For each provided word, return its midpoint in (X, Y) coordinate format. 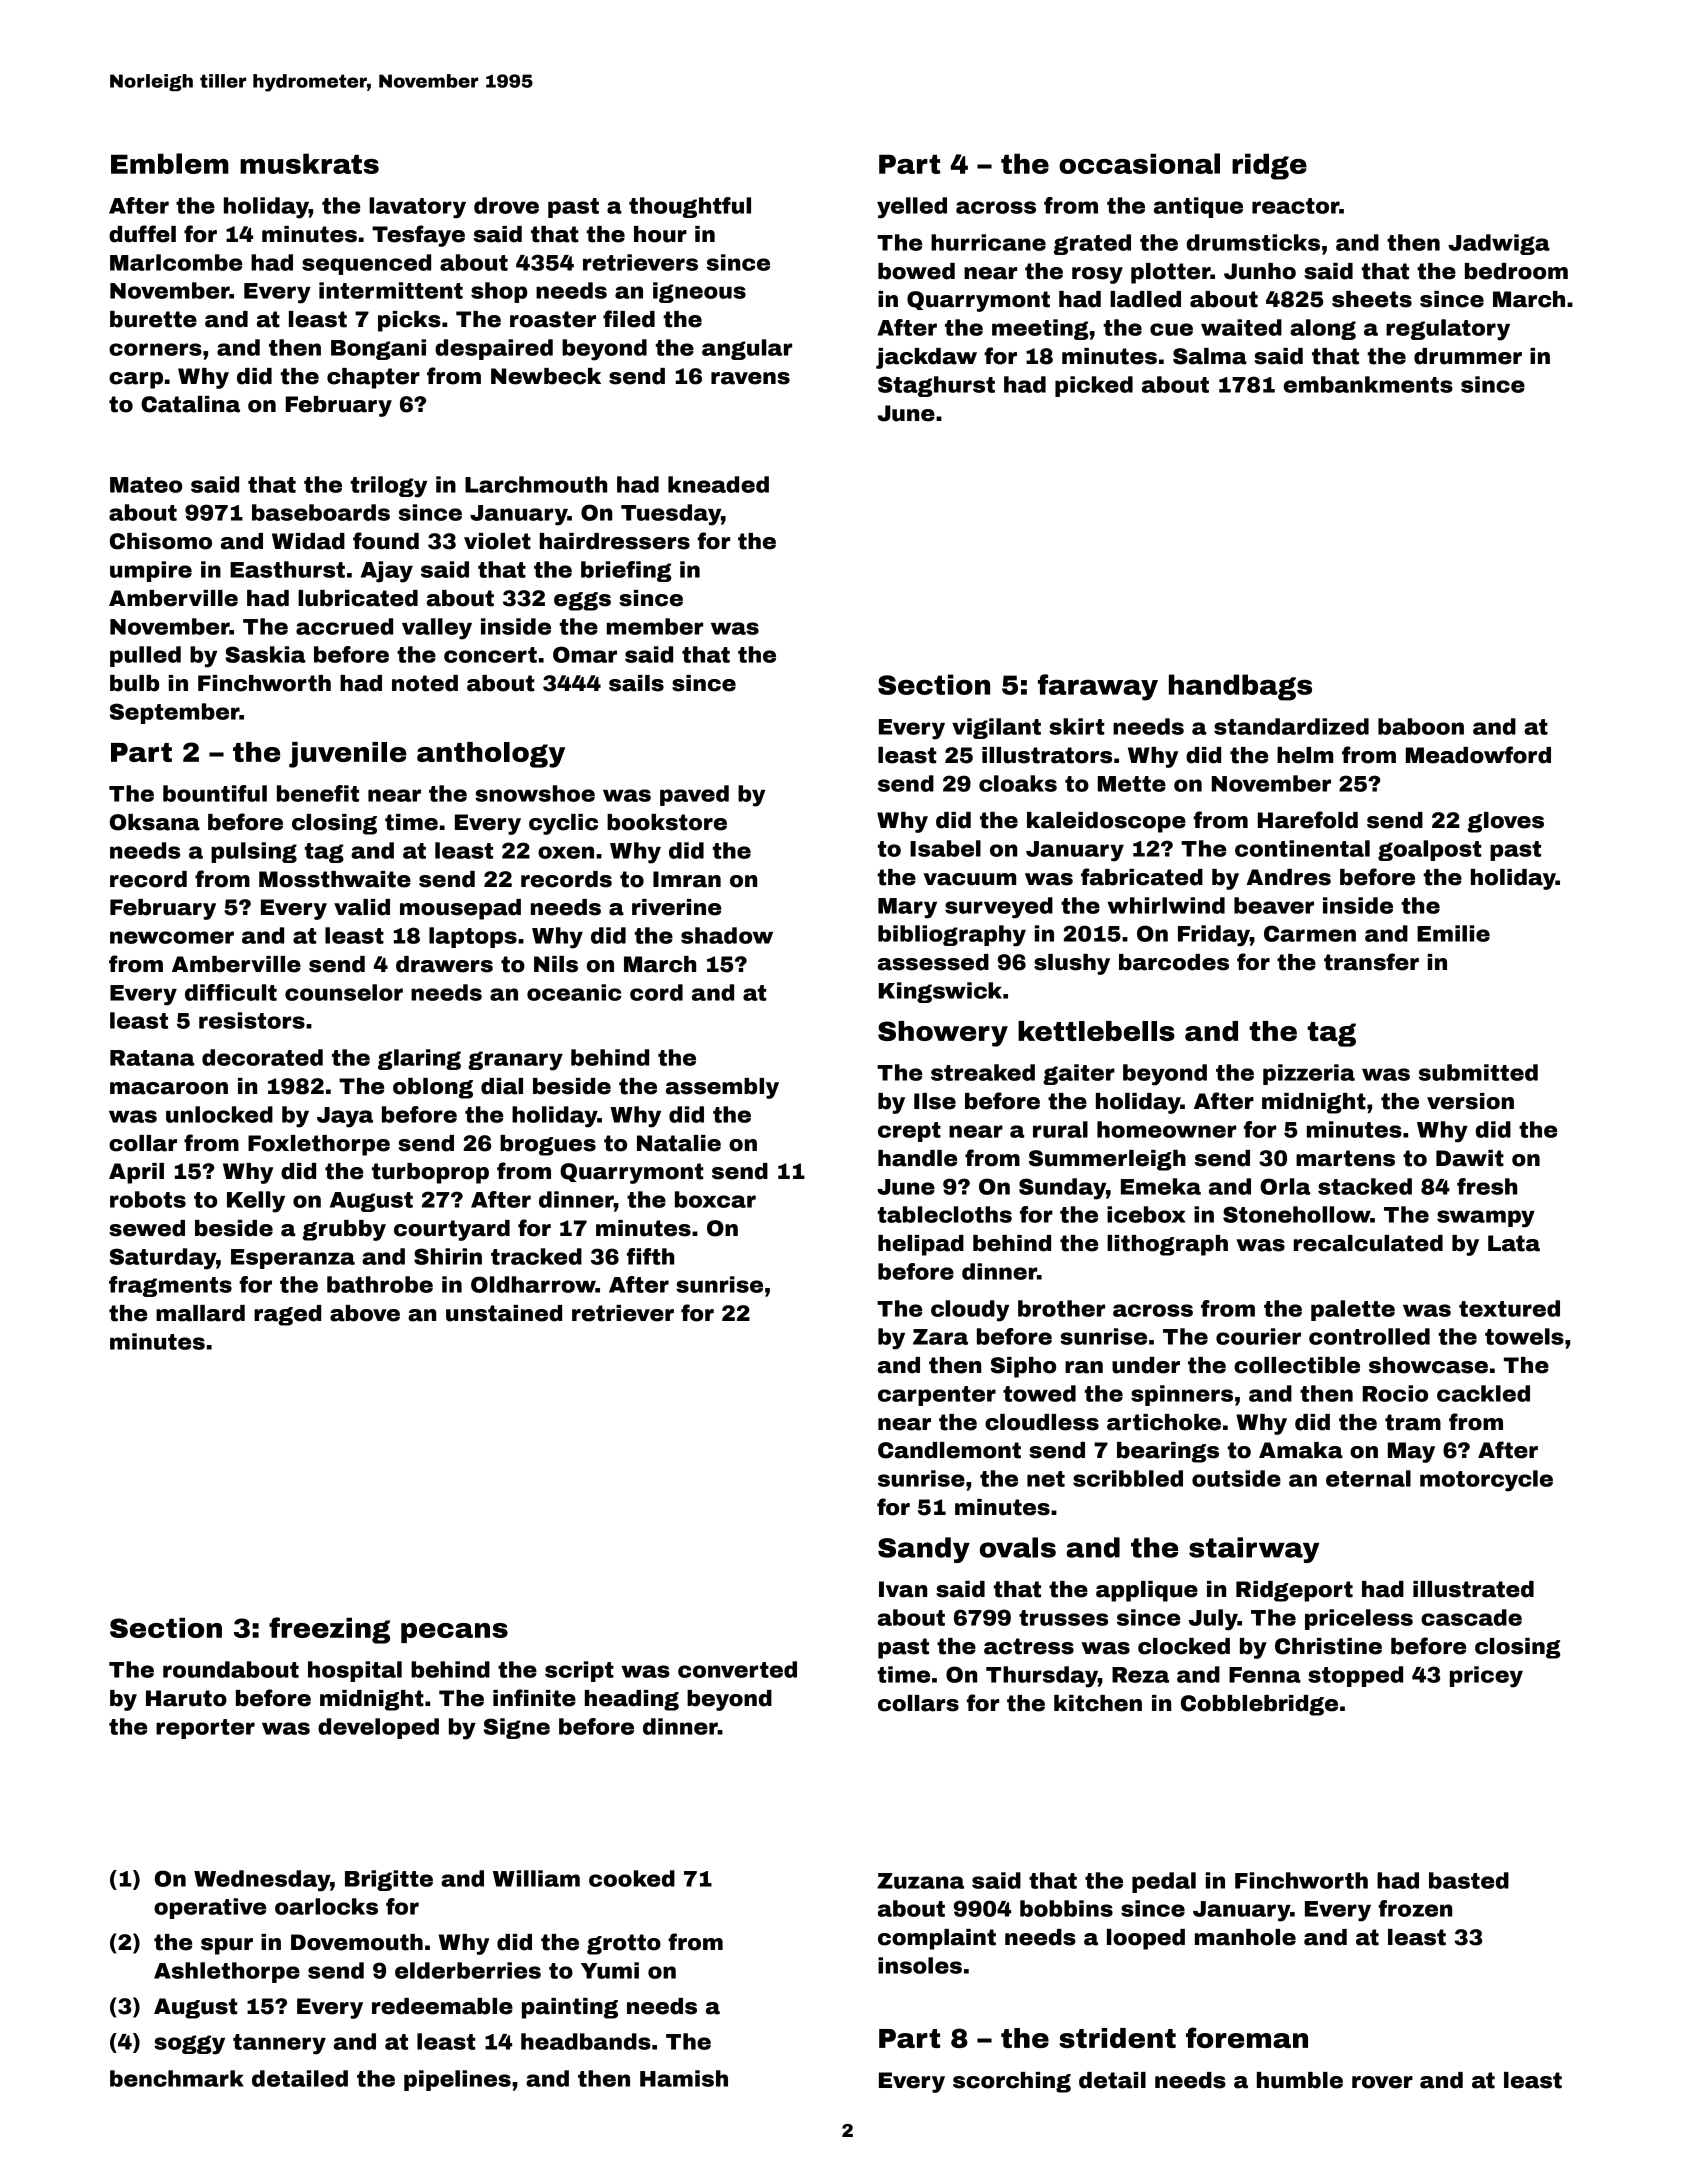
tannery (279, 2044)
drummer (1468, 356)
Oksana (155, 822)
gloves (1506, 822)
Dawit (1470, 1158)
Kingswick (940, 992)
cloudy (970, 1311)
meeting (1040, 329)
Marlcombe (176, 262)
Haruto (186, 1698)
